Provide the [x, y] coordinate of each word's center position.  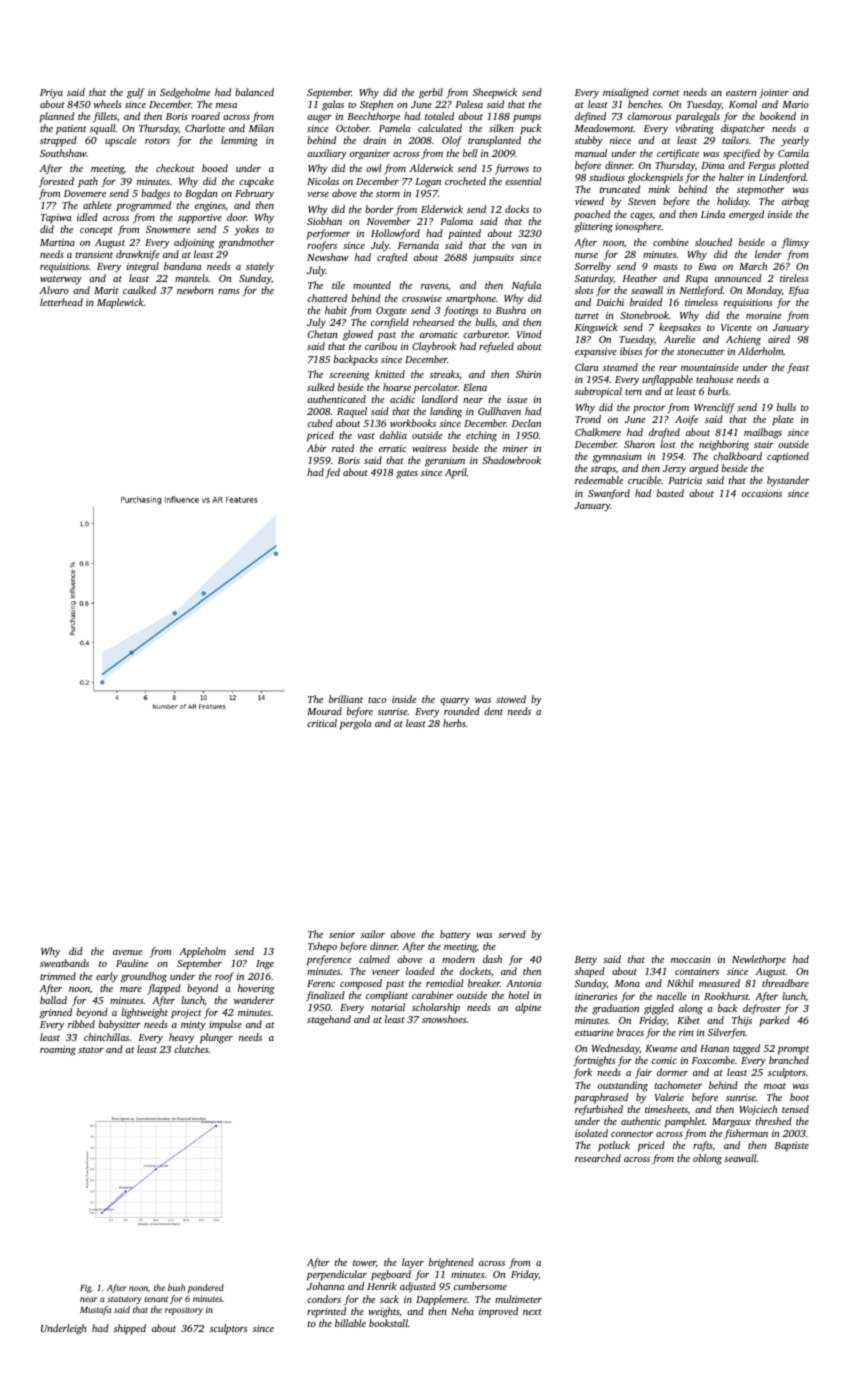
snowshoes [444, 1019]
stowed [511, 699]
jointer [774, 93]
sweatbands [64, 963]
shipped [130, 1329]
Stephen [376, 105]
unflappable [668, 380]
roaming [58, 1051]
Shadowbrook [511, 460]
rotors [157, 141]
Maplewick [120, 303]
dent [493, 711]
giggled [659, 1009]
